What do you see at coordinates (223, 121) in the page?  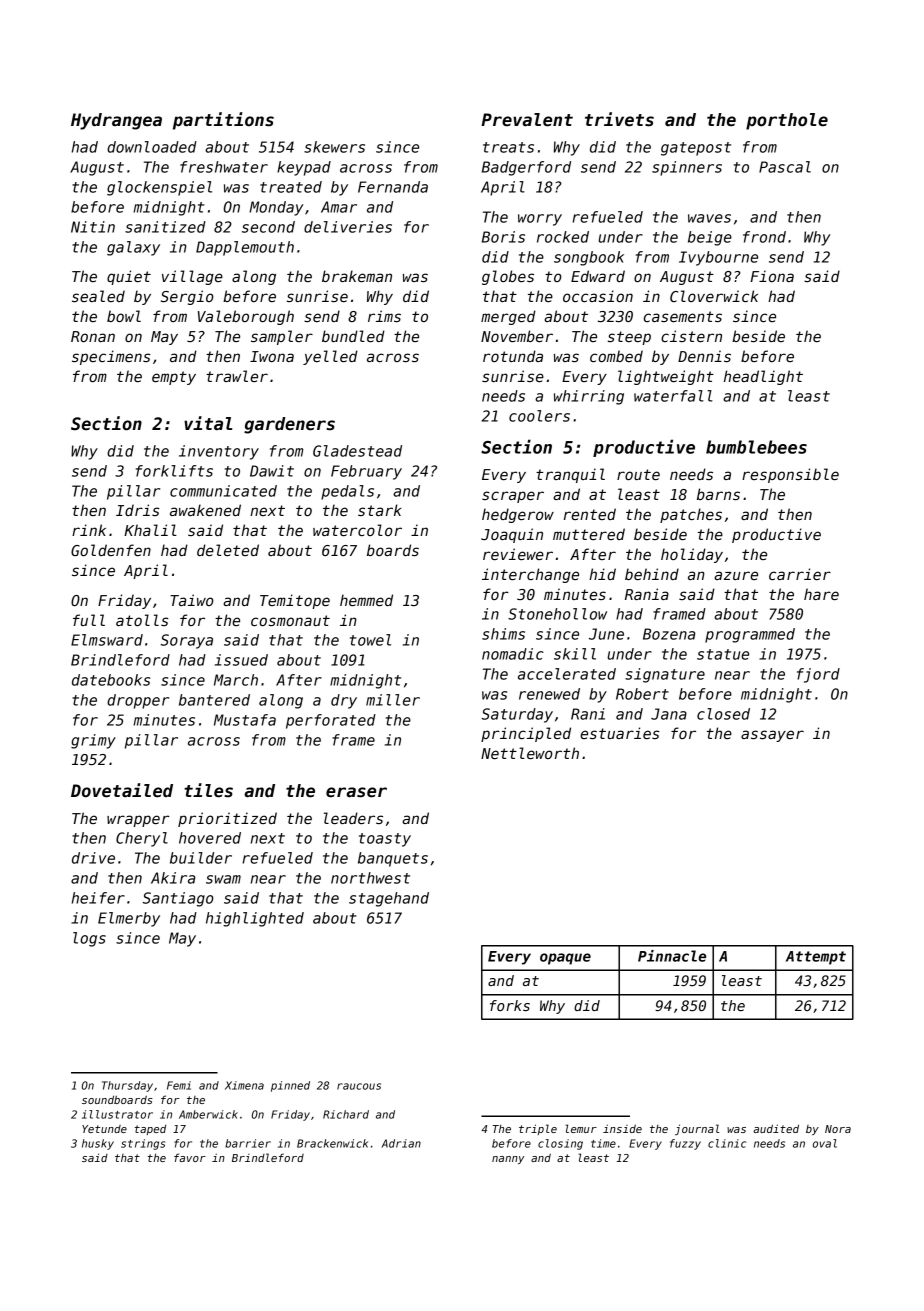 I see `partitions` at bounding box center [223, 121].
